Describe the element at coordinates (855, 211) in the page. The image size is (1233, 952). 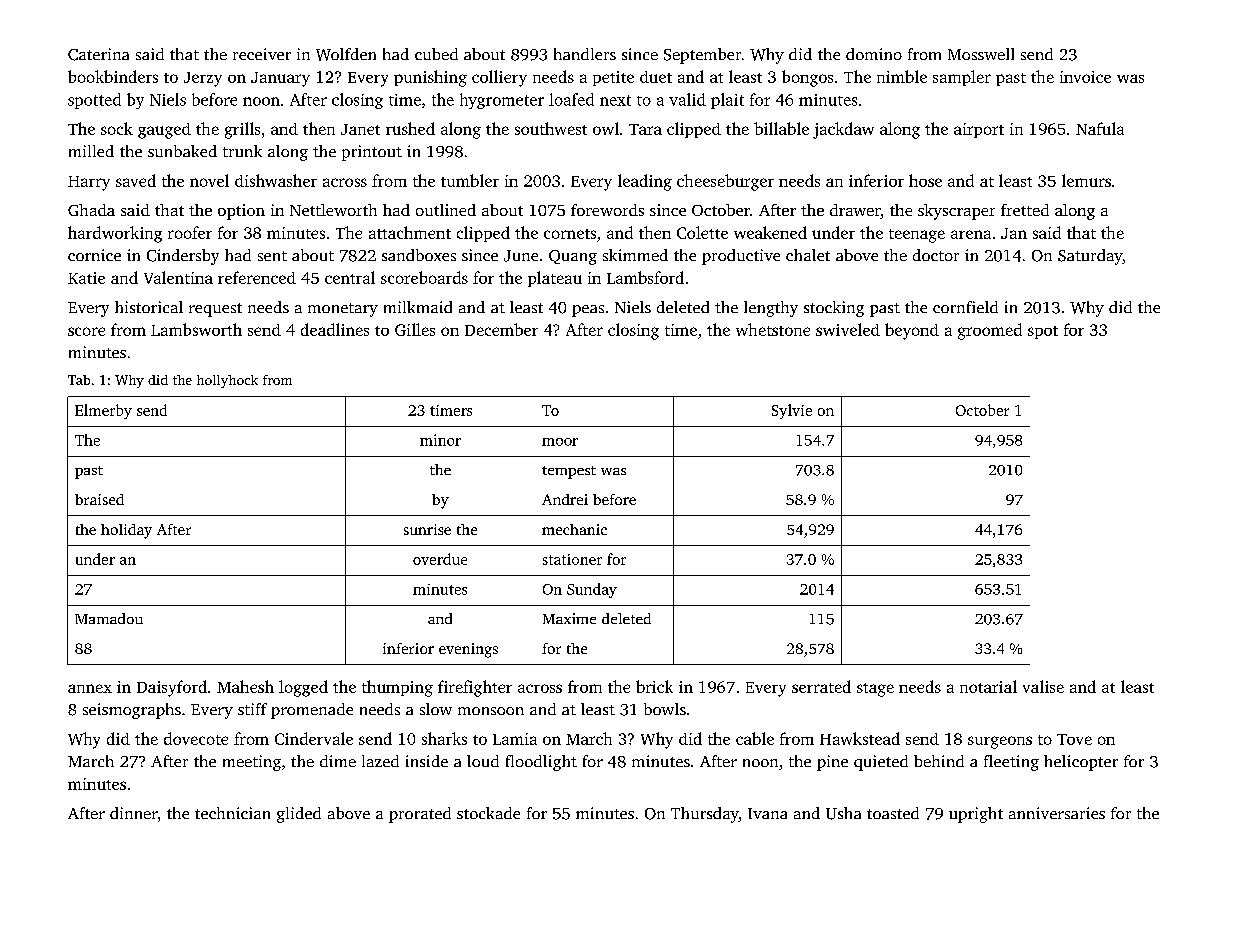
I see `drawer` at that location.
